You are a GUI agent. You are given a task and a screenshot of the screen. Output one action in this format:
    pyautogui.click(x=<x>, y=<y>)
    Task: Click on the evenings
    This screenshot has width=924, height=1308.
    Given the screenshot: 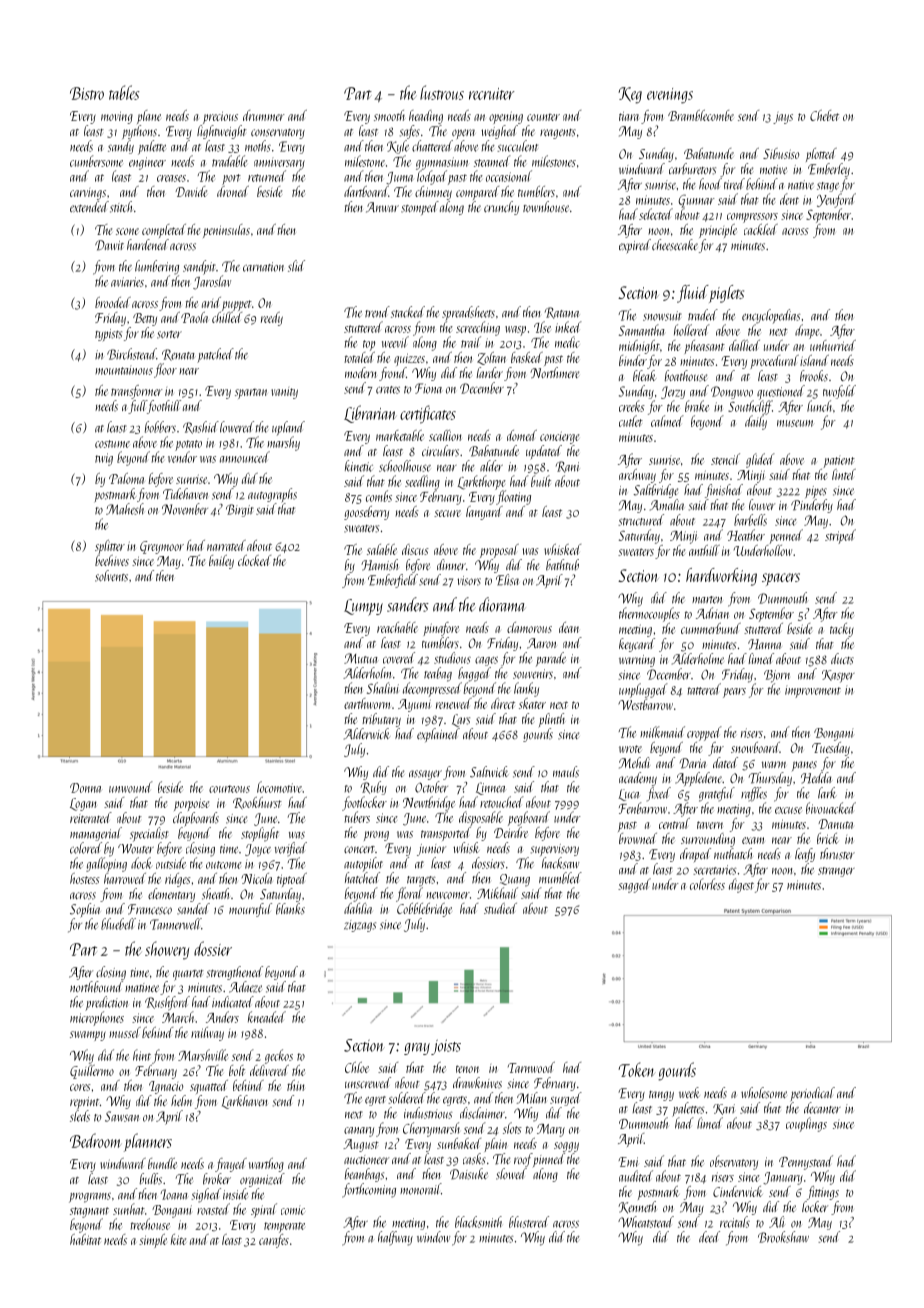 What is the action you would take?
    pyautogui.click(x=670, y=96)
